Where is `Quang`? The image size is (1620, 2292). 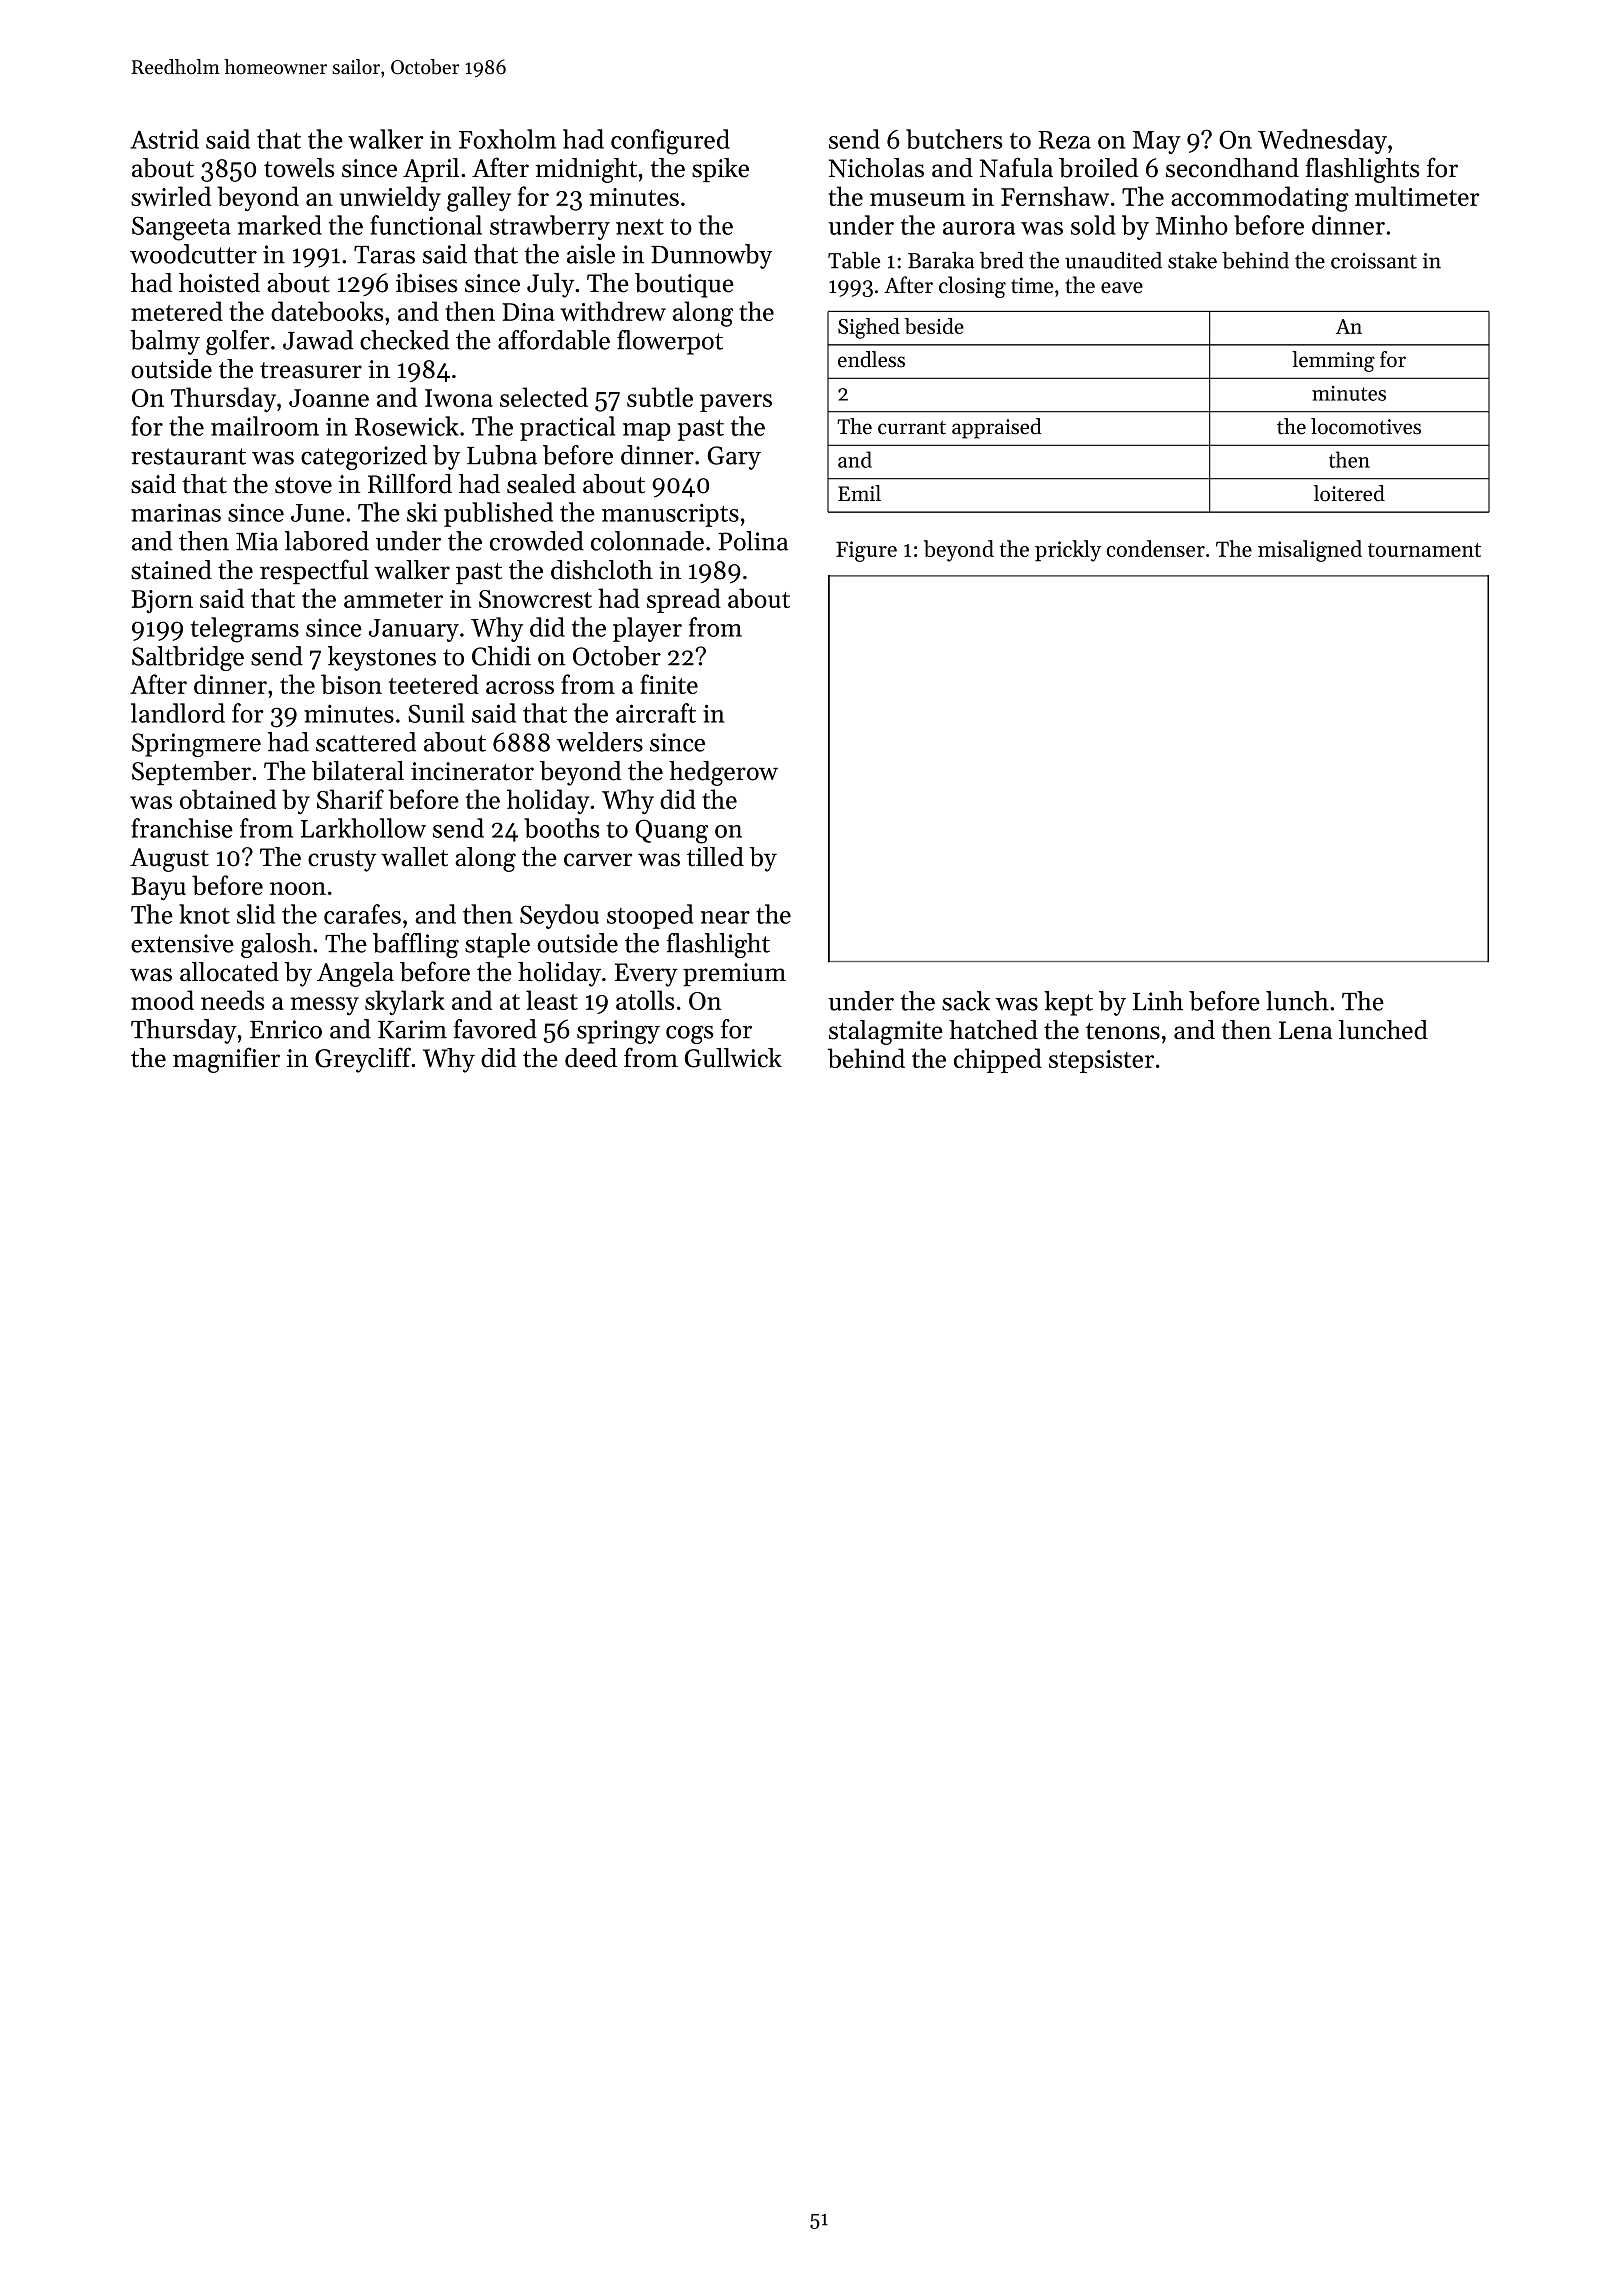
Quang is located at coordinates (671, 831).
